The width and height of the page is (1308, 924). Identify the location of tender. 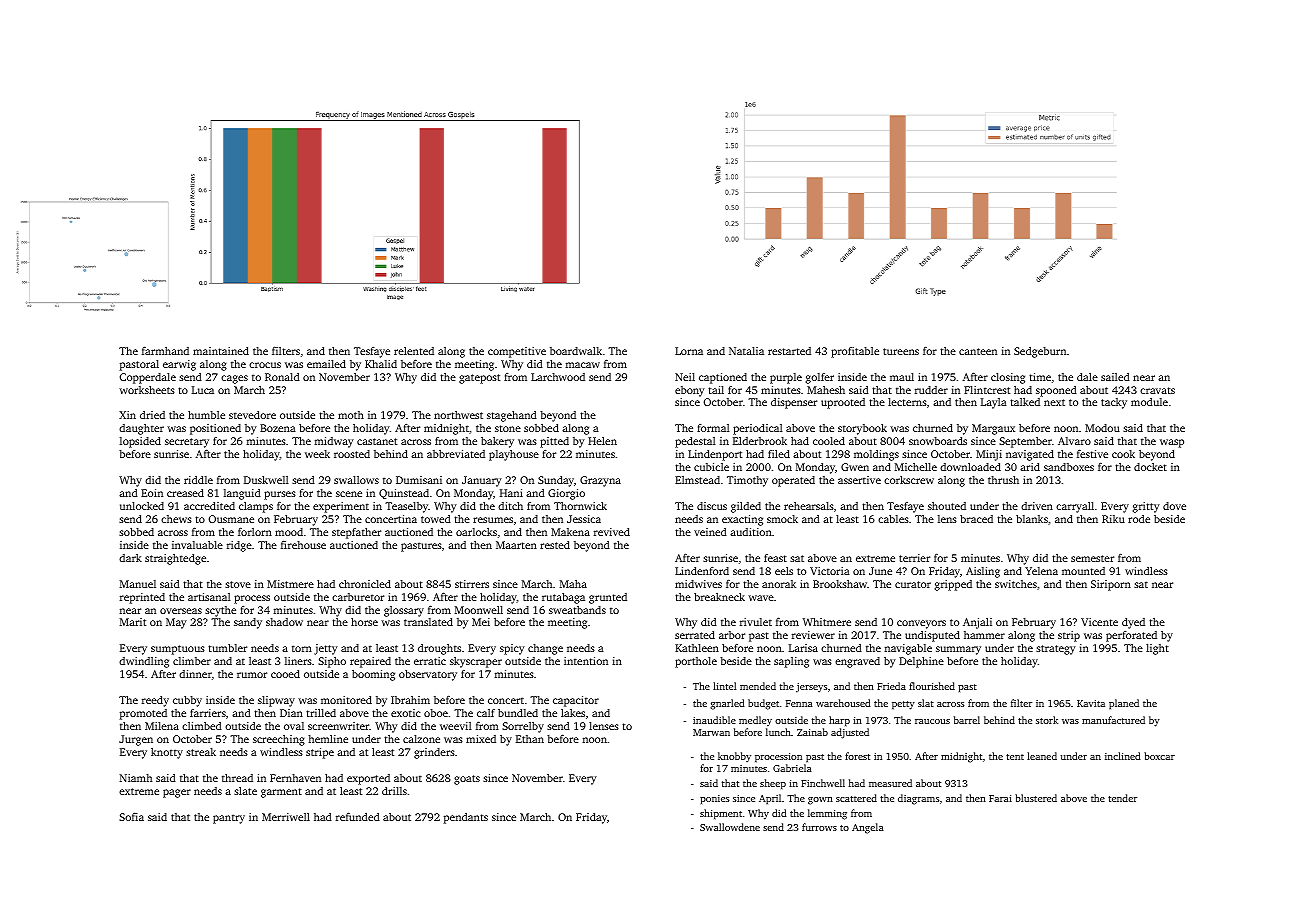
(1122, 798).
